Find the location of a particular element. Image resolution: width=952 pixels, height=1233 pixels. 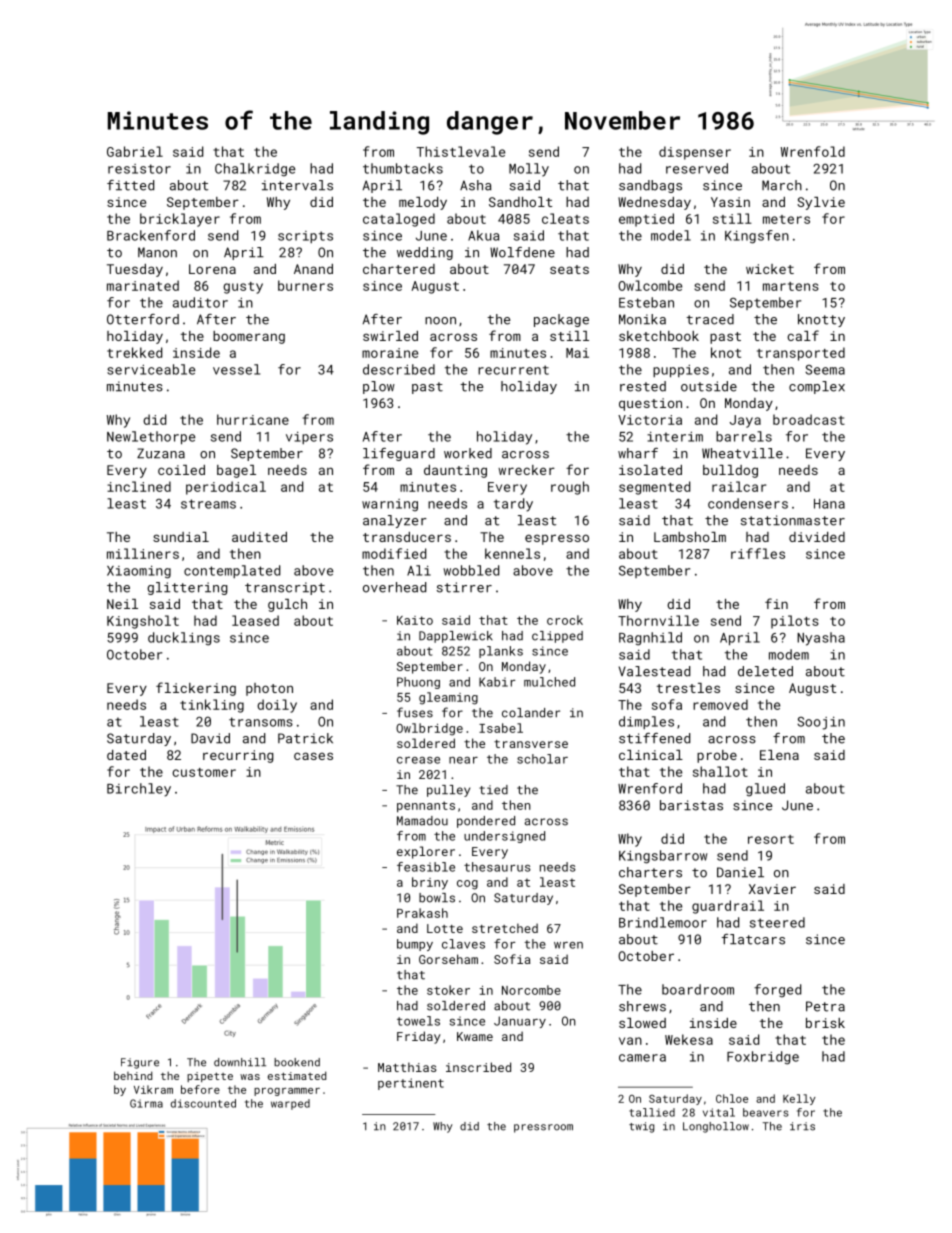

transcript is located at coordinates (285, 588).
